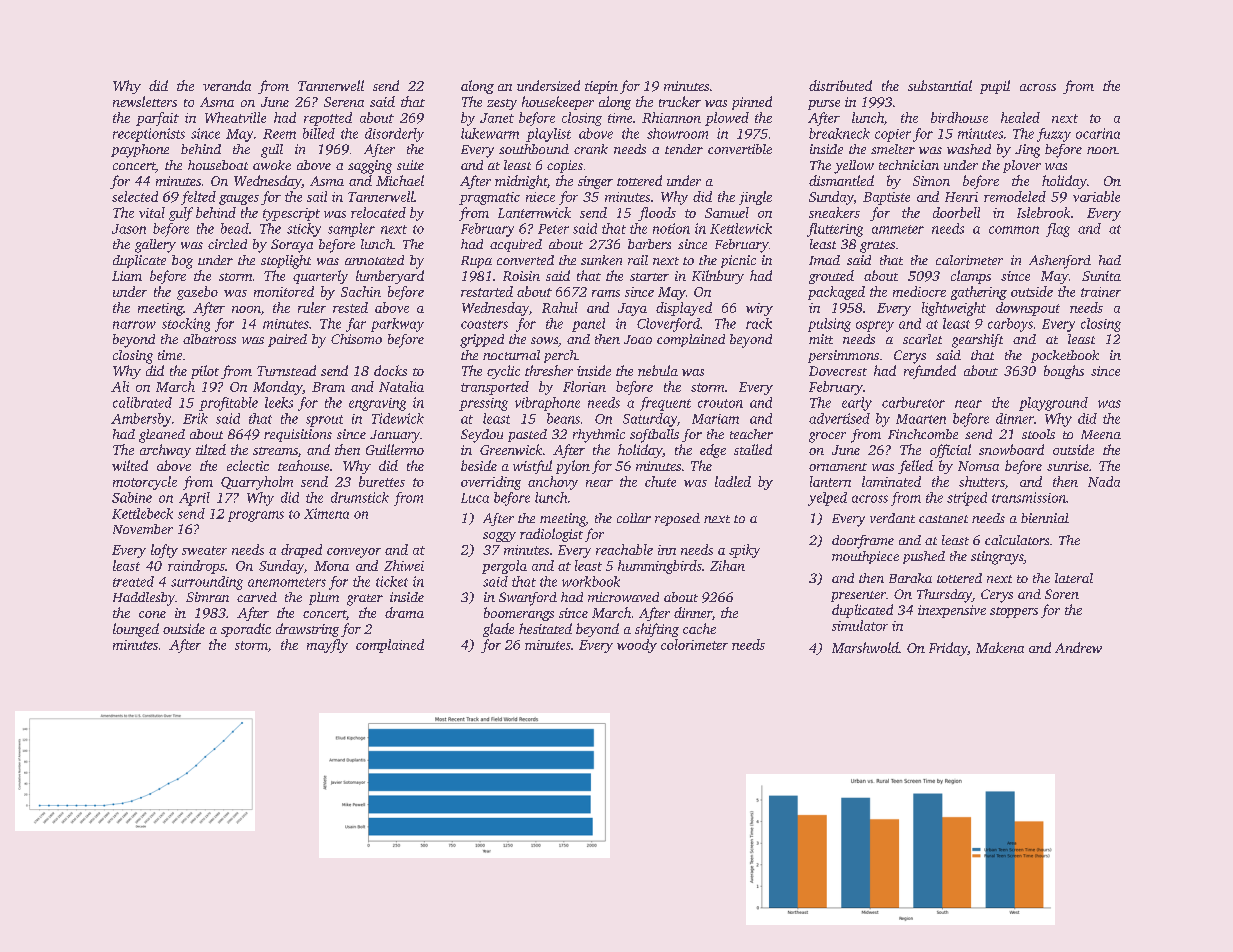  Describe the element at coordinates (327, 646) in the image. I see `mayfly` at that location.
